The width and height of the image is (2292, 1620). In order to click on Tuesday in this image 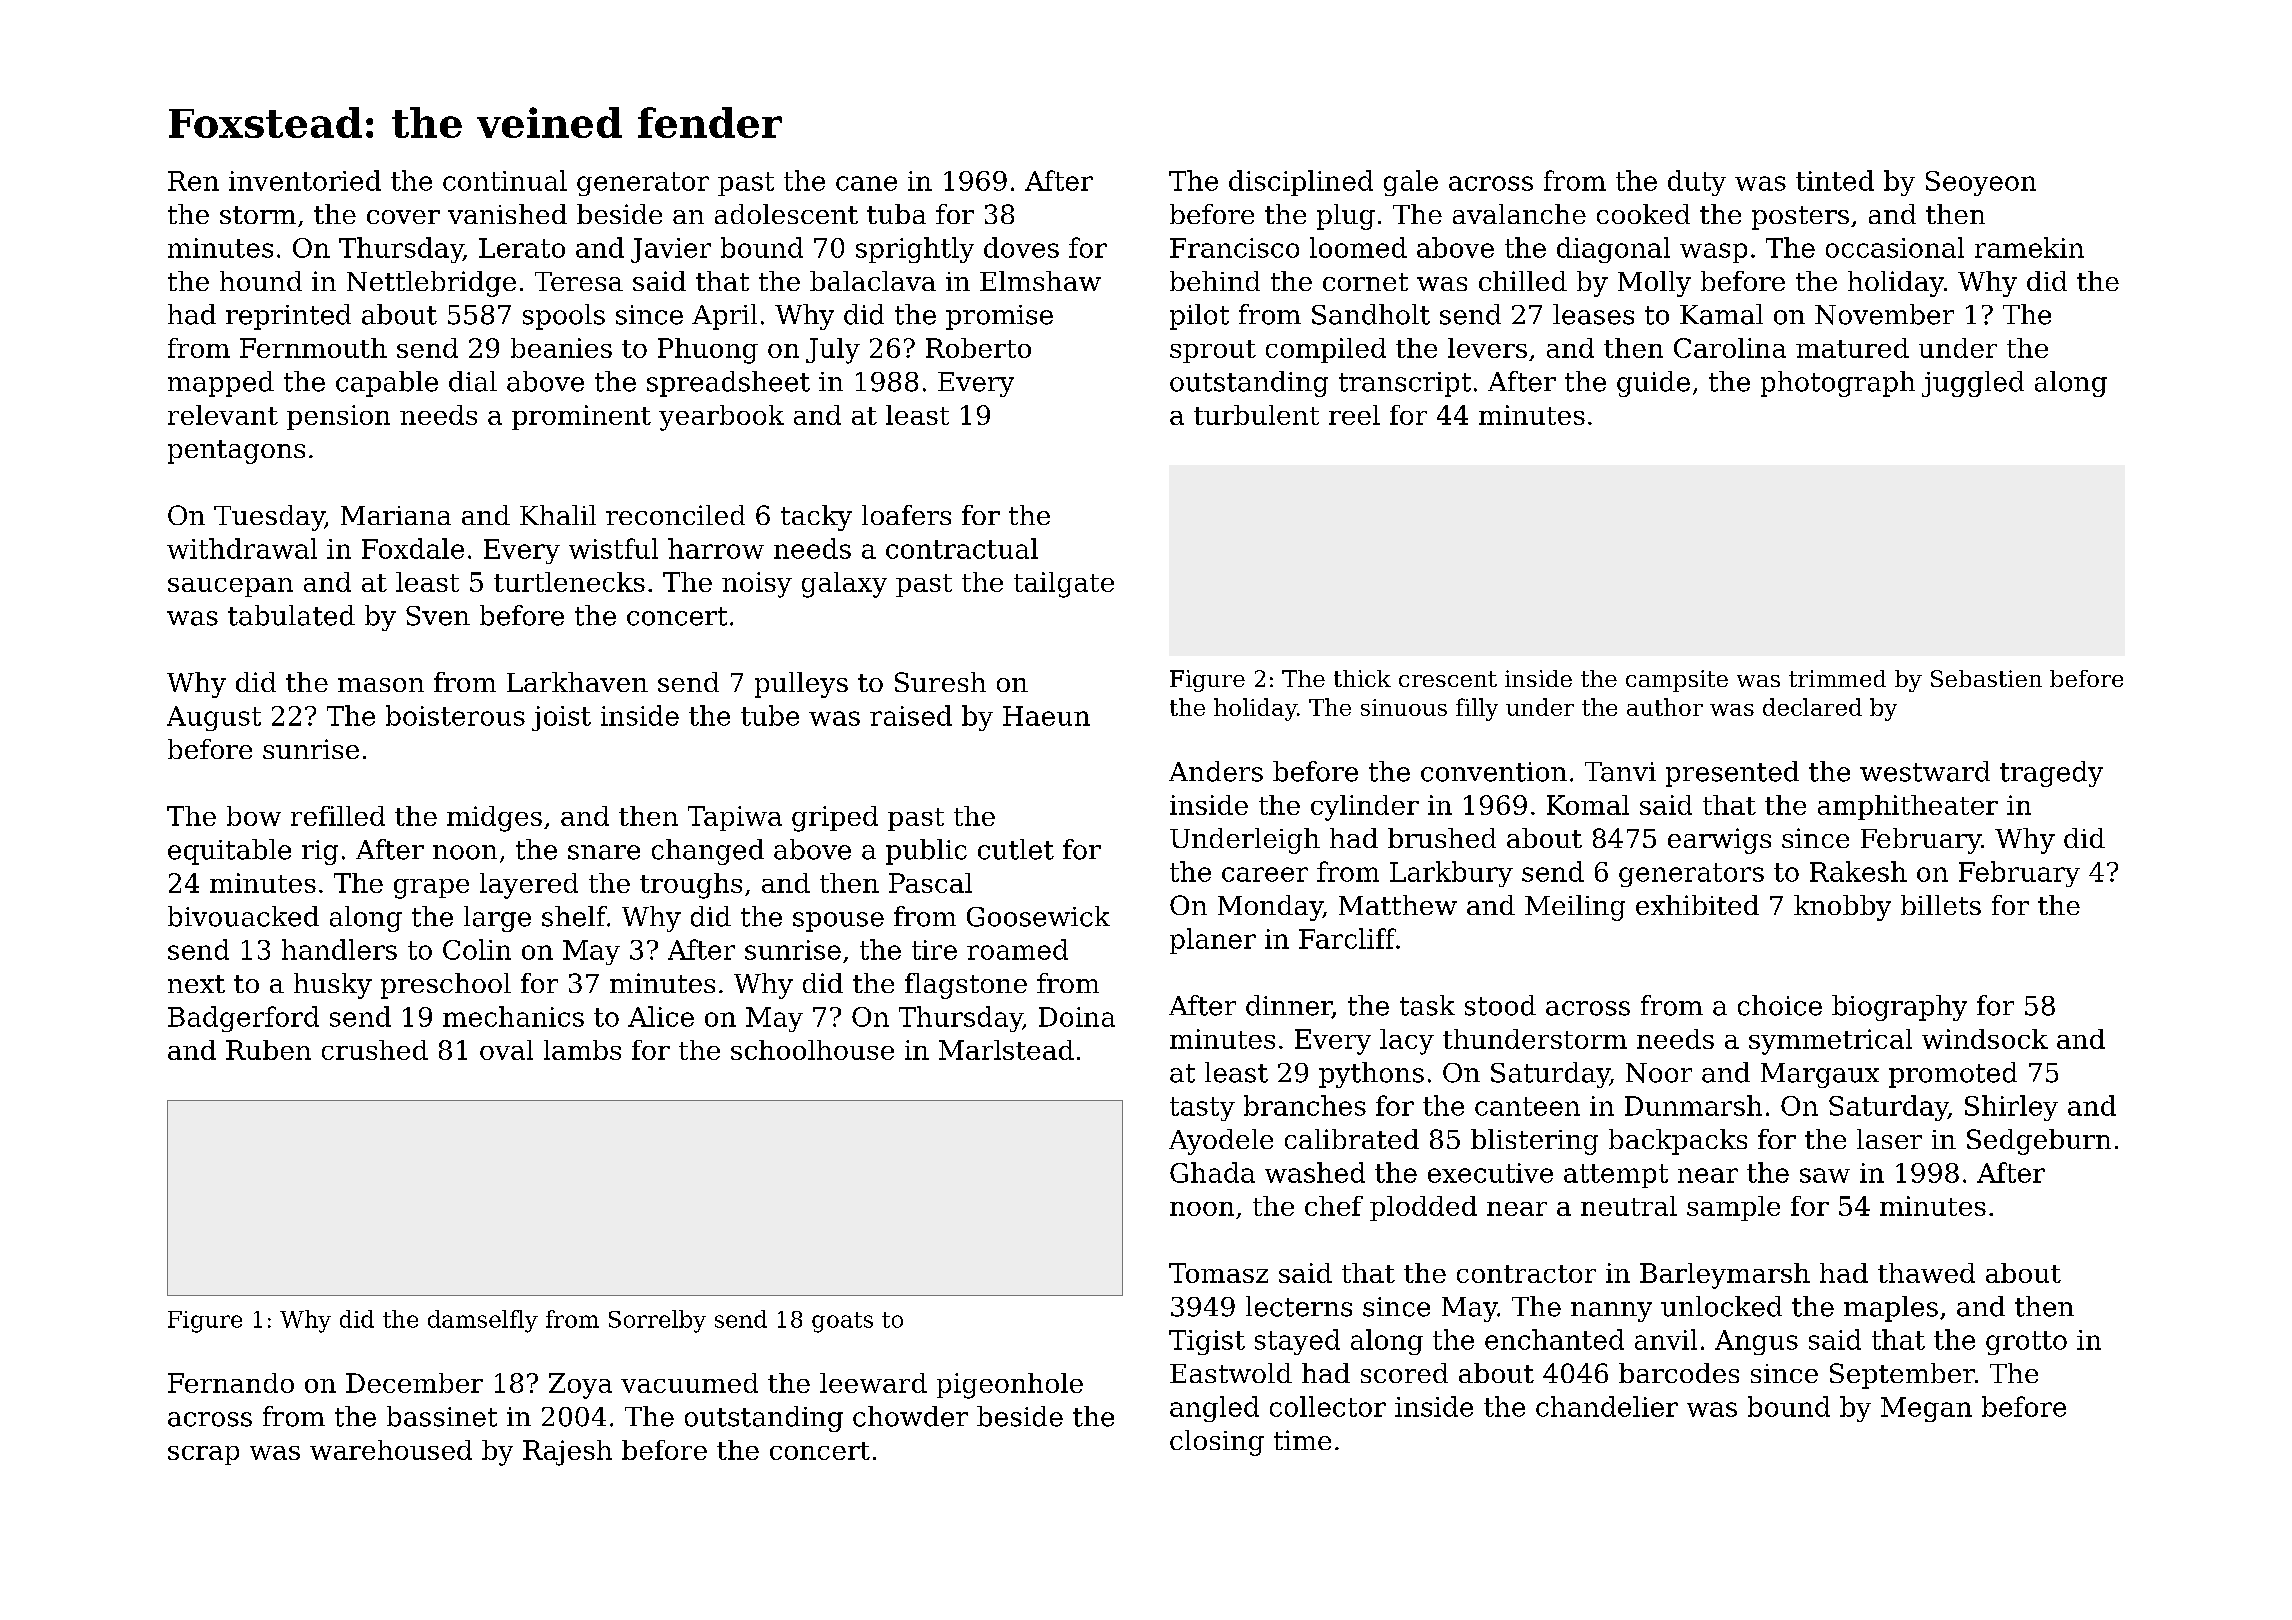, I will do `click(269, 518)`.
